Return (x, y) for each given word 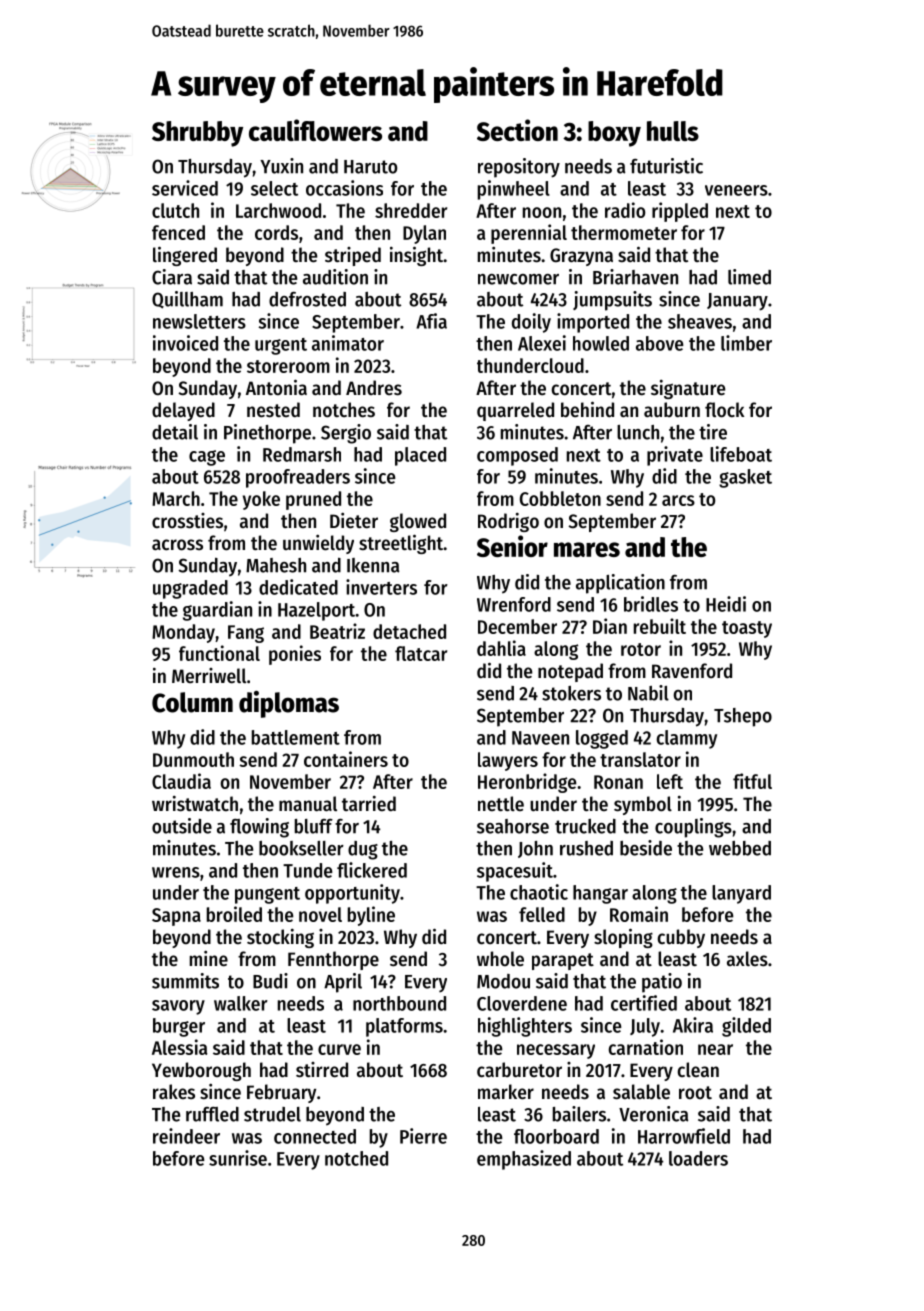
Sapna (176, 917)
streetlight (401, 544)
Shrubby (197, 134)
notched (356, 1158)
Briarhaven (635, 277)
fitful (752, 781)
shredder (411, 210)
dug (363, 850)
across (177, 545)
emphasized (524, 1160)
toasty (747, 629)
